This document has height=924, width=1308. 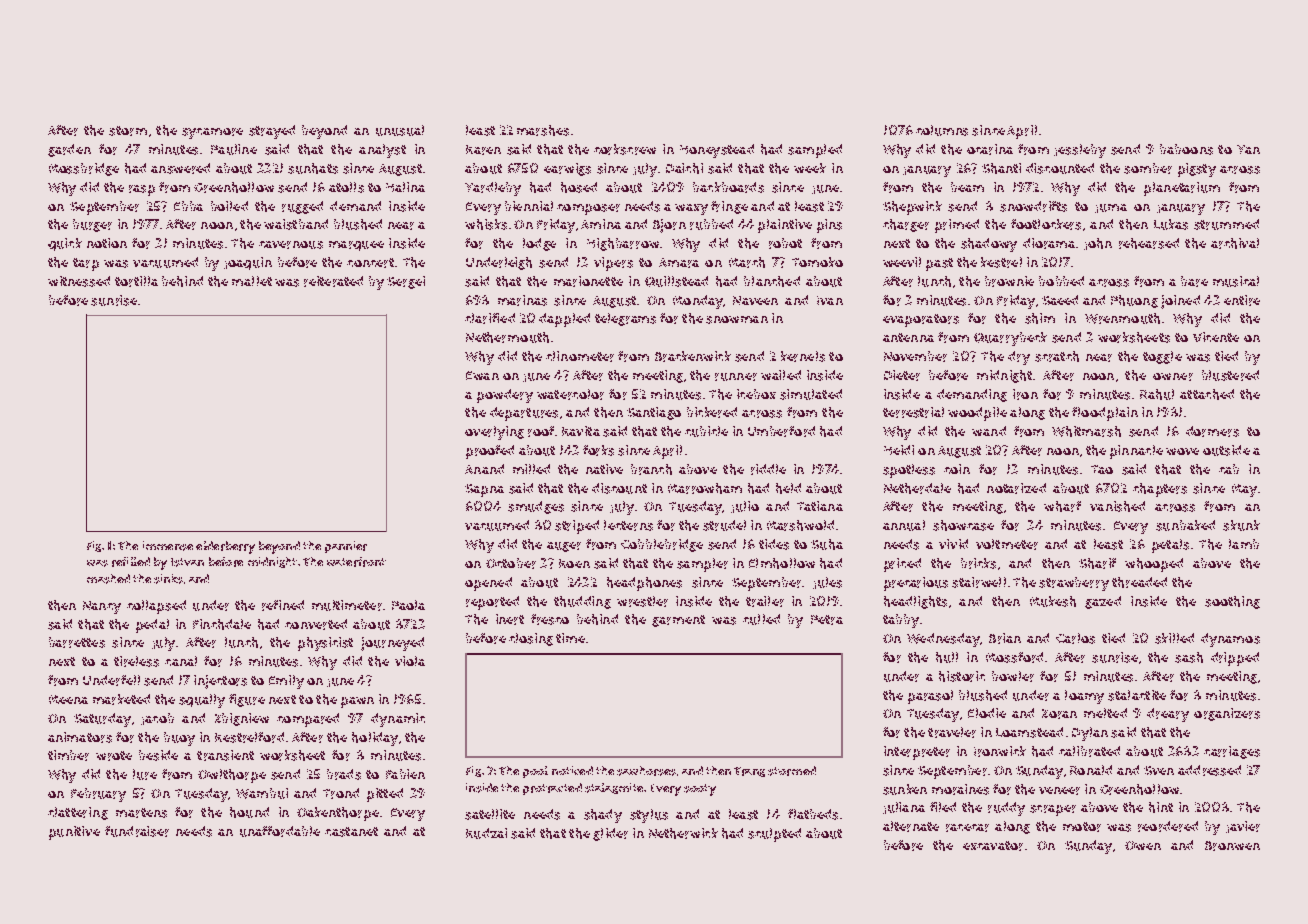 What do you see at coordinates (543, 130) in the document?
I see `marshes` at bounding box center [543, 130].
